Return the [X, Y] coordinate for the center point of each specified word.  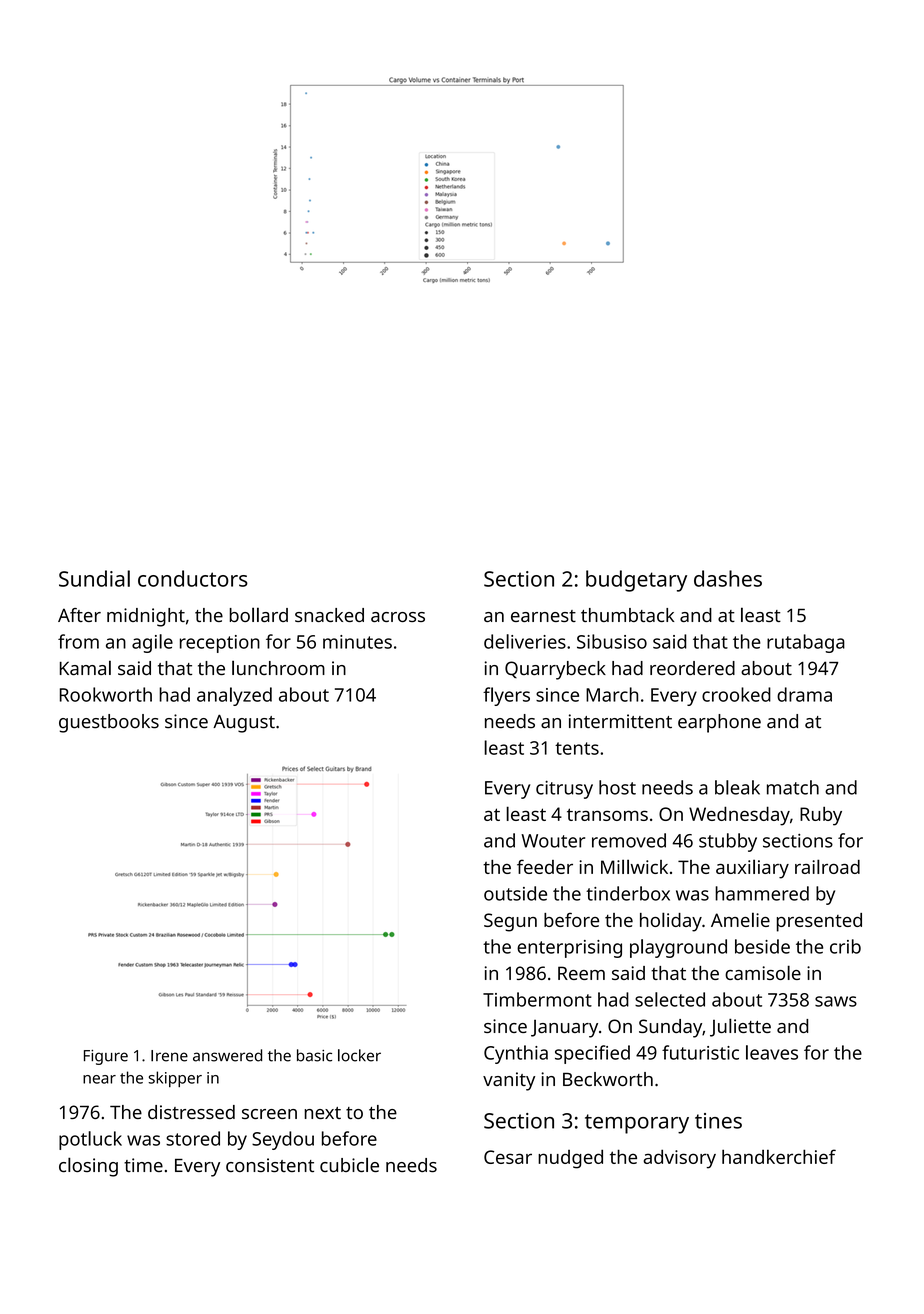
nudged [570, 1159]
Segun [510, 922]
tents [577, 748]
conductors [193, 578]
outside [515, 893]
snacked [329, 615]
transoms [607, 814]
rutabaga [806, 643]
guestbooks [109, 723]
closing [88, 1167]
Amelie [740, 919]
